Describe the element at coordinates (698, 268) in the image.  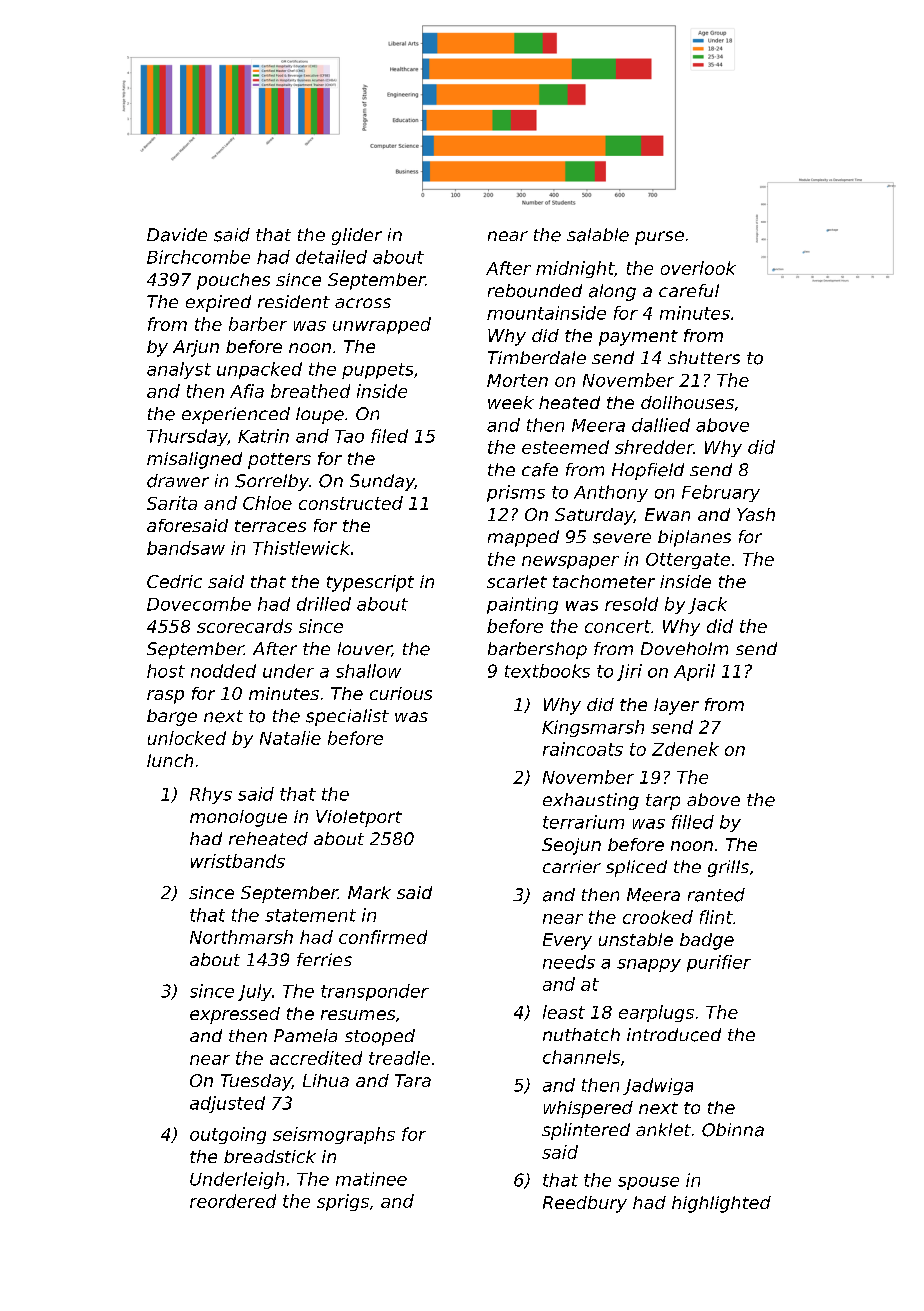
I see `overlook` at that location.
